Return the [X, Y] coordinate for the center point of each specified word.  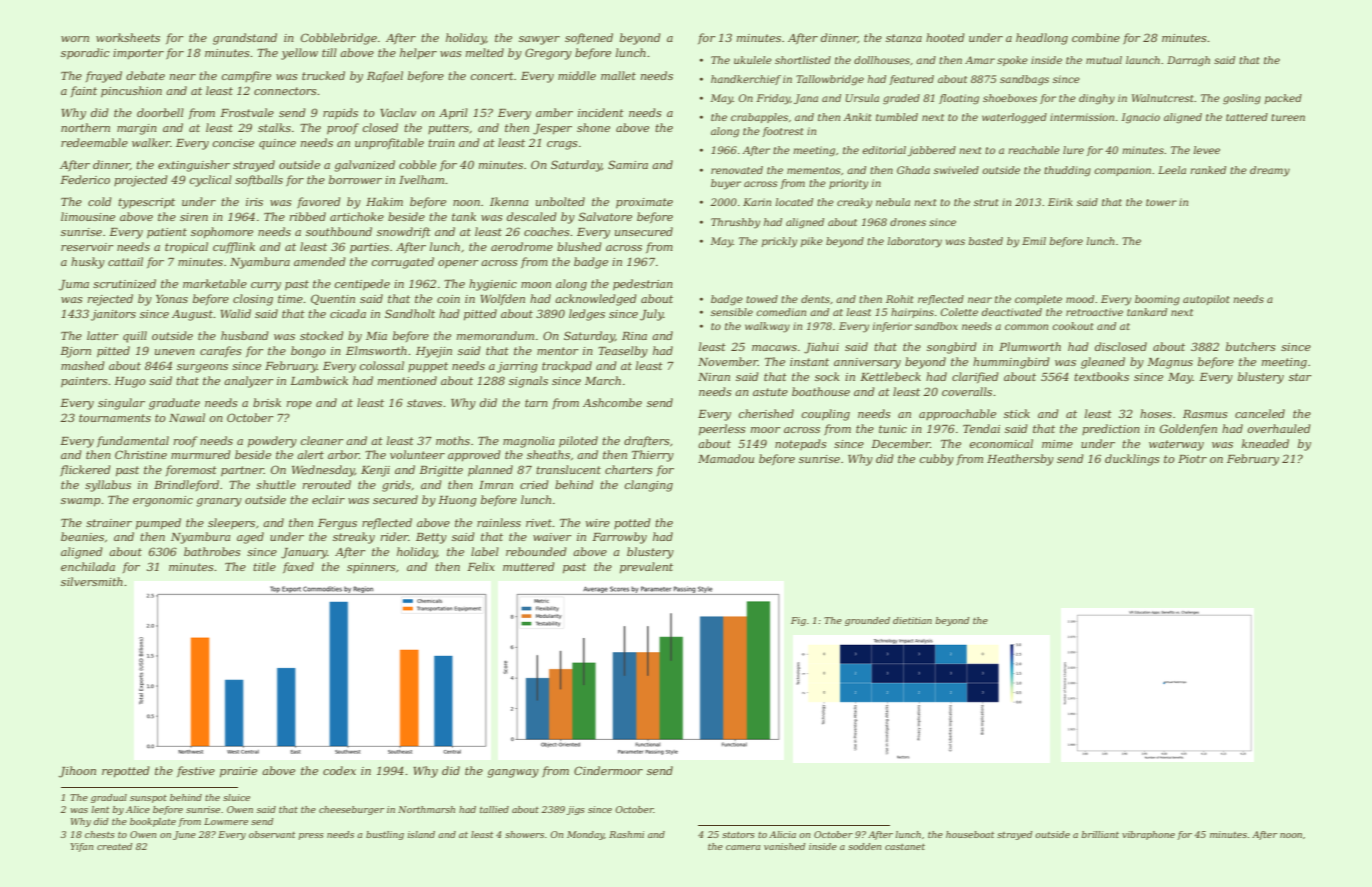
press [311, 836]
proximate [644, 203]
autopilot [1206, 300]
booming [1157, 300]
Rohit [900, 299]
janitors [113, 315]
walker [151, 142]
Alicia [782, 834]
